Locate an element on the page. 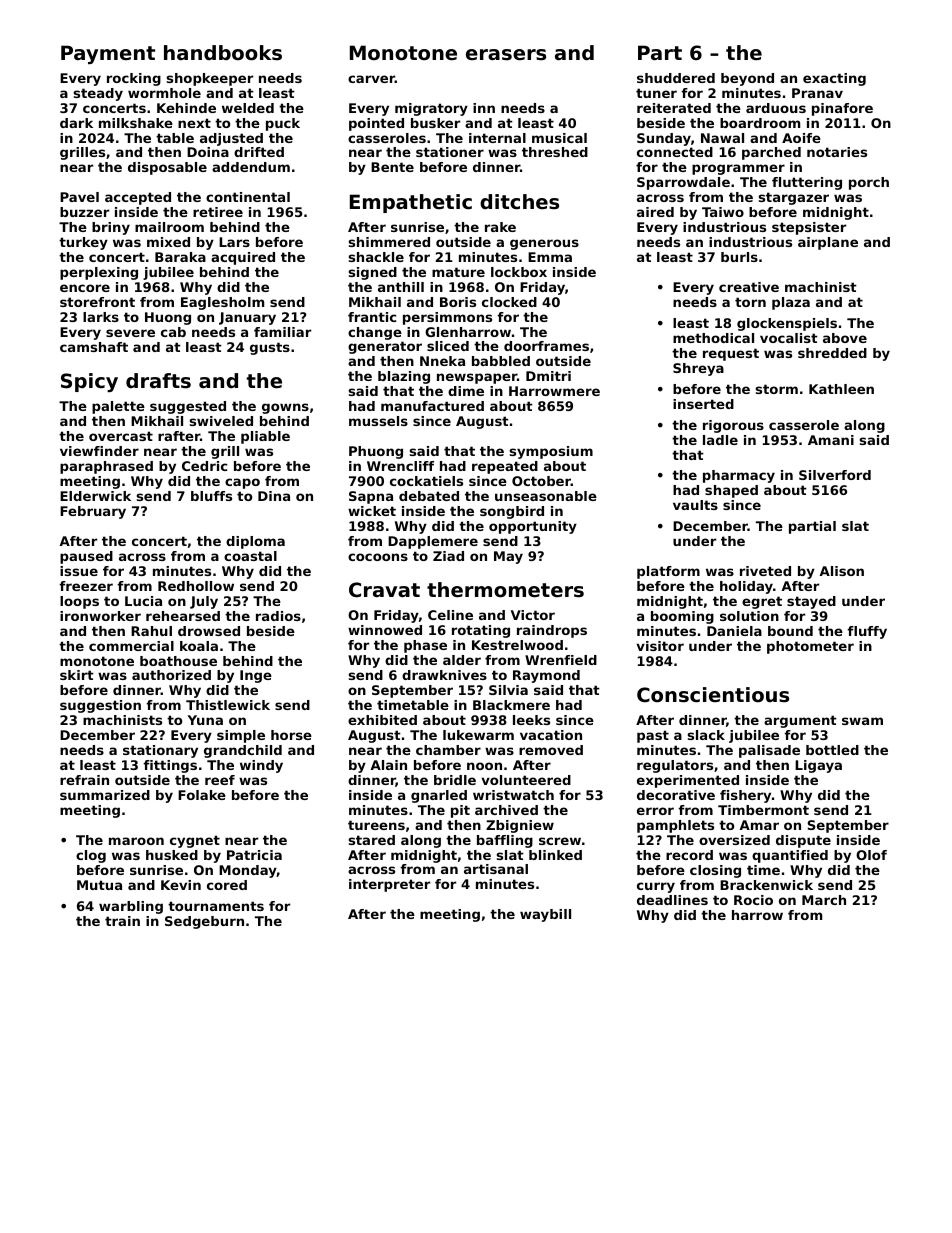 This image has width=952, height=1233. notaries is located at coordinates (837, 152).
